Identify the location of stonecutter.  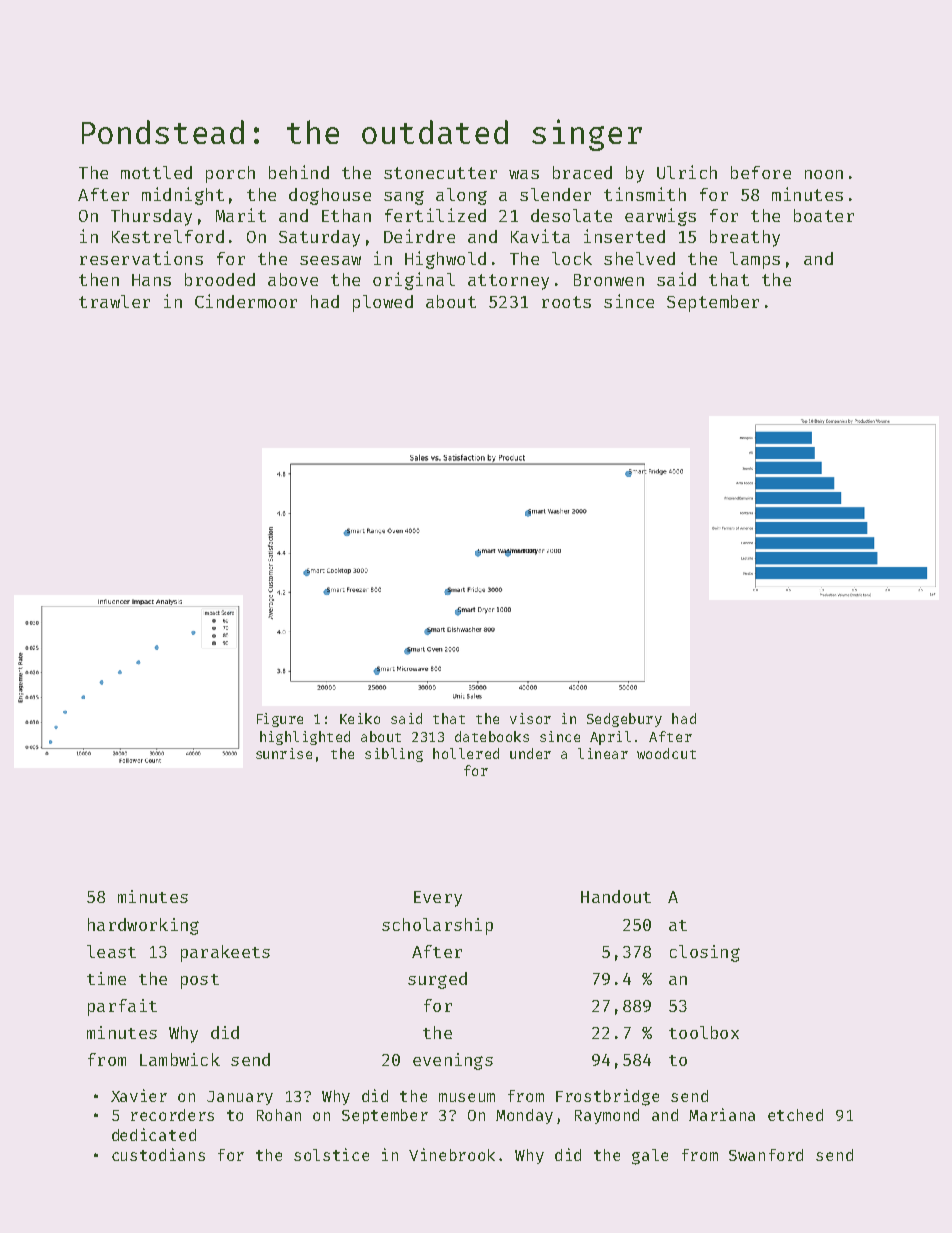
(440, 173).
